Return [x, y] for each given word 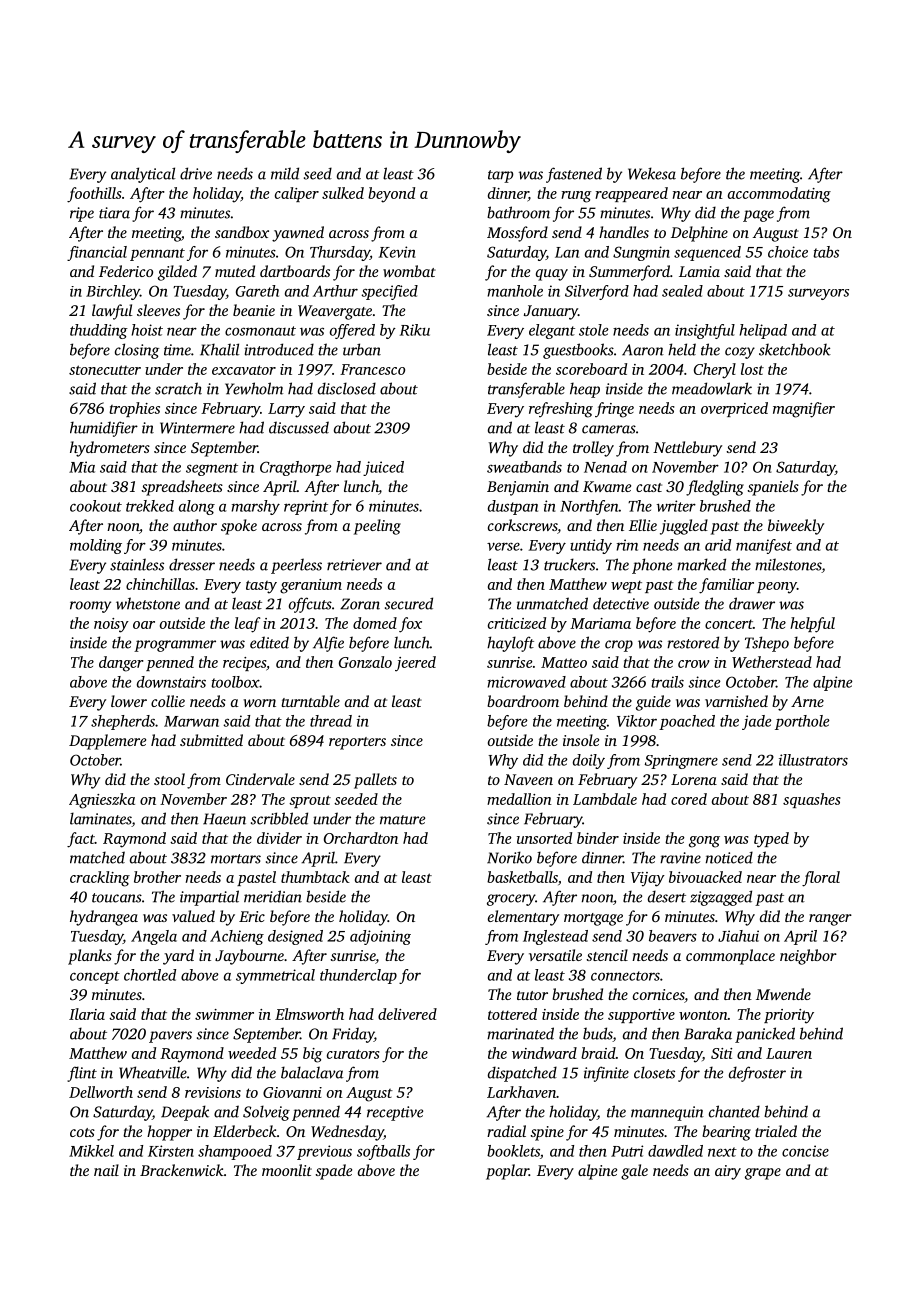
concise [805, 1151]
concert [729, 624]
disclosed [347, 388]
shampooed [235, 1152]
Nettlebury [687, 449]
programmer [175, 646]
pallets [375, 781]
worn [259, 703]
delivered [407, 1014]
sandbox [242, 232]
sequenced [707, 253]
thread [331, 721]
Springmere [681, 762]
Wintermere [197, 428]
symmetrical [275, 976]
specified [389, 292]
